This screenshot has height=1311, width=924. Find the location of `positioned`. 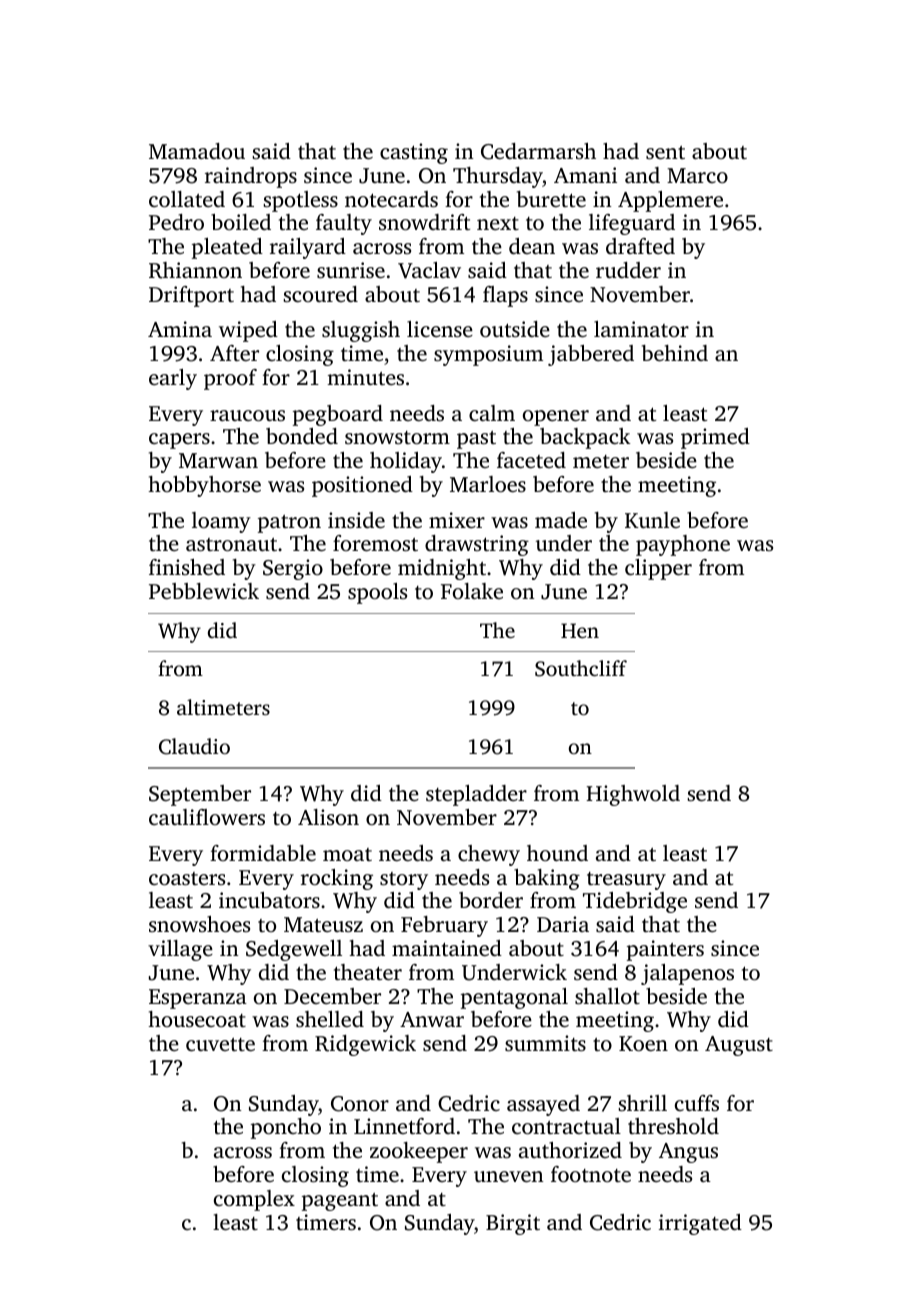

positioned is located at coordinates (362, 486).
